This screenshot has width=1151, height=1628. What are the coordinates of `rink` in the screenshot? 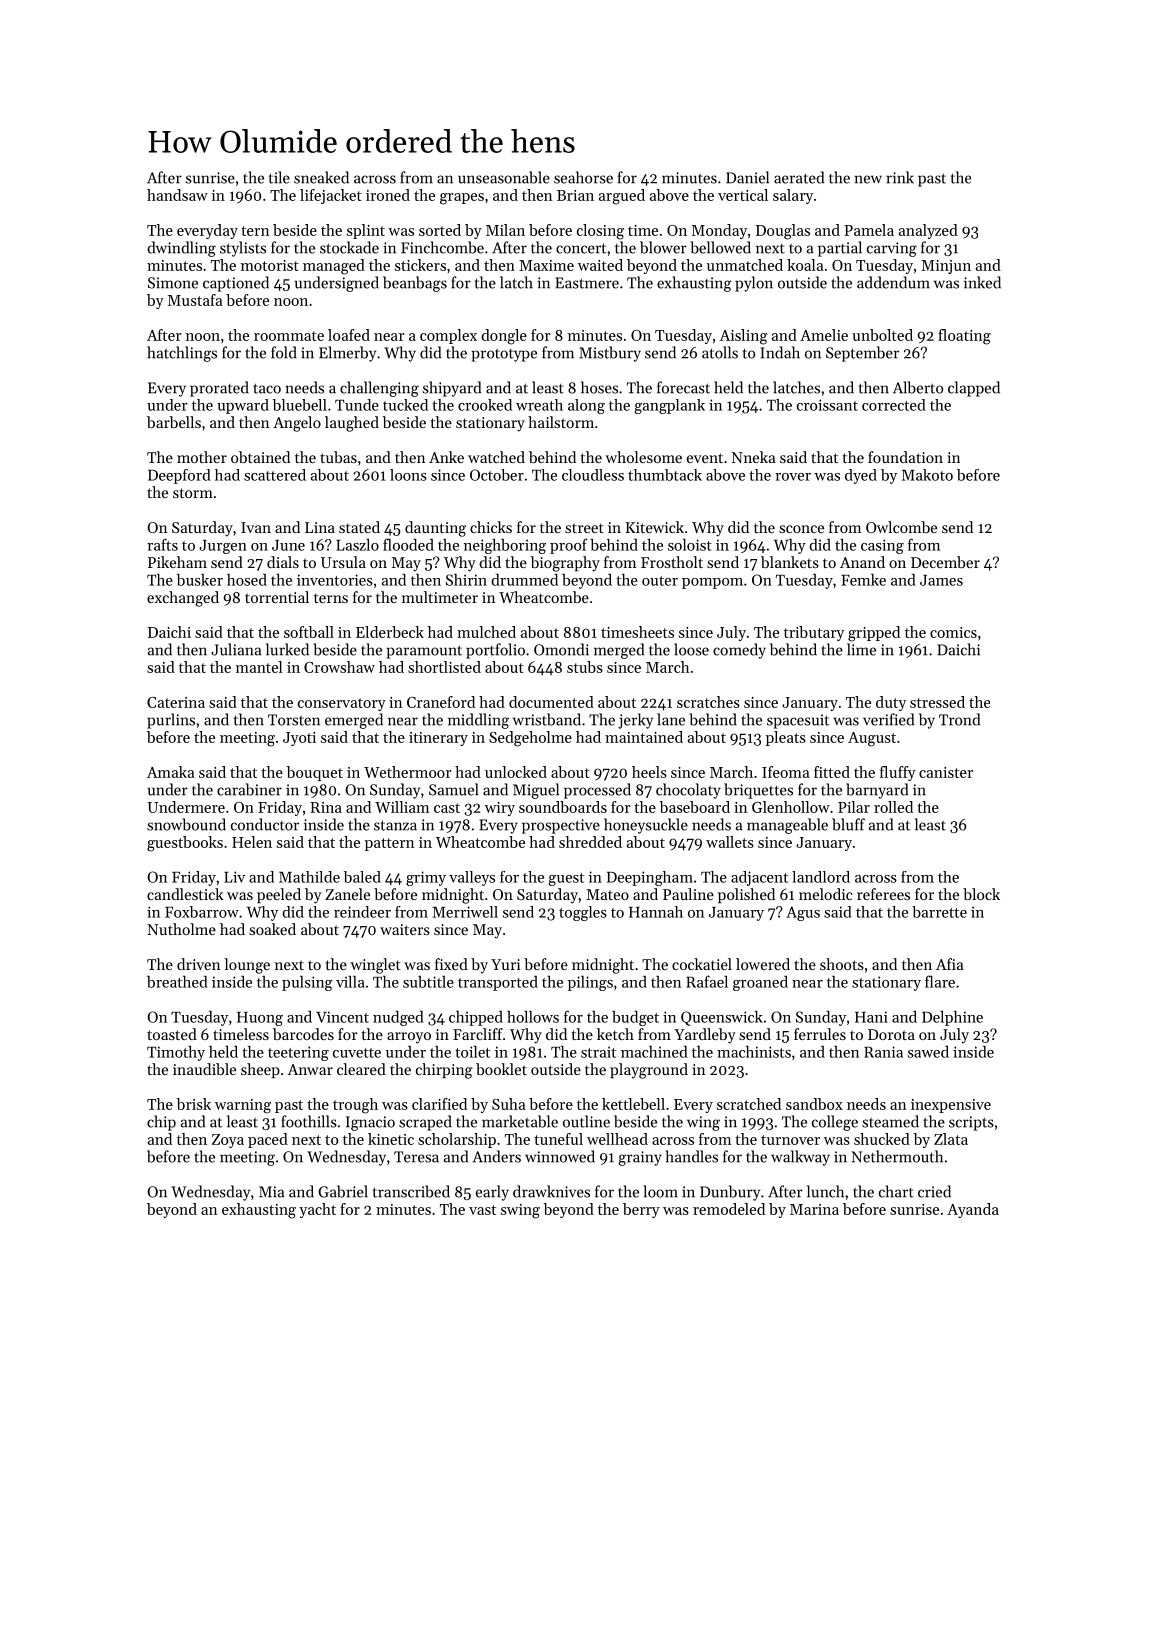 It's located at (900, 177).
